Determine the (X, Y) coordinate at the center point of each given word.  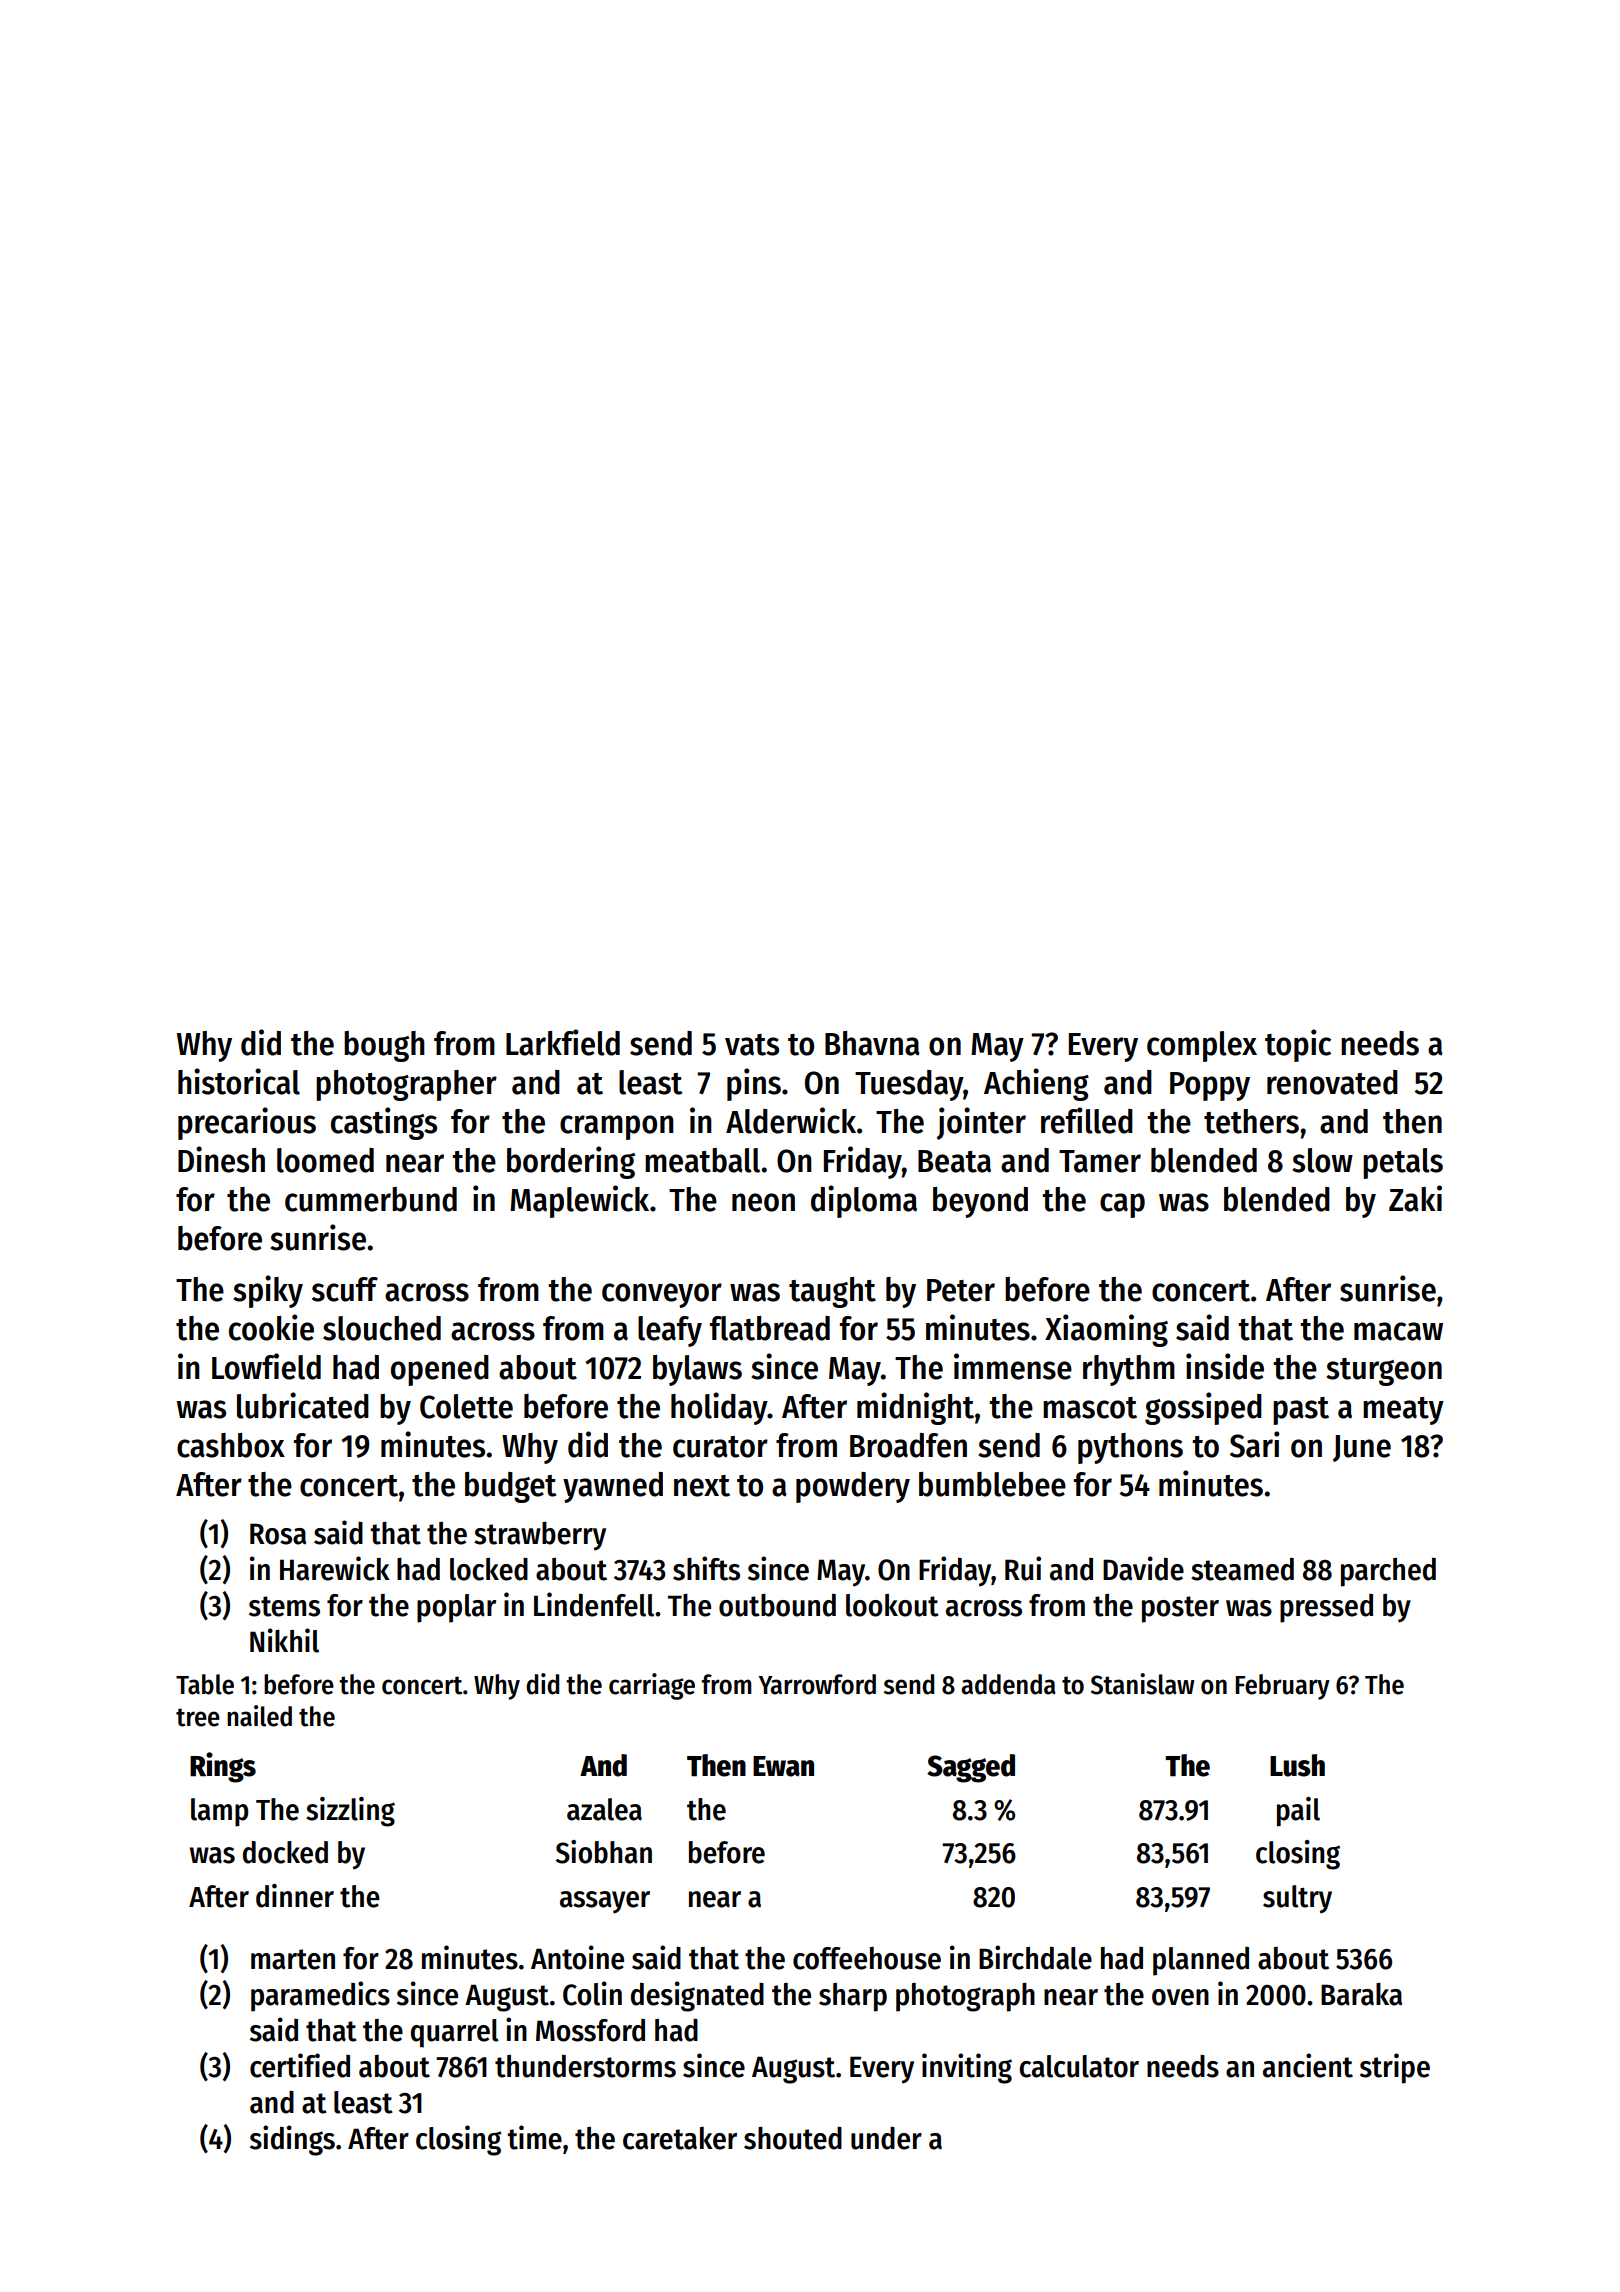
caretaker (680, 2138)
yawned (613, 1487)
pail (1298, 1812)
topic (1298, 1045)
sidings (292, 2140)
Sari (1255, 1444)
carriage (652, 1686)
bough (384, 1046)
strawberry (540, 1536)
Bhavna (872, 1043)
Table (205, 1684)
